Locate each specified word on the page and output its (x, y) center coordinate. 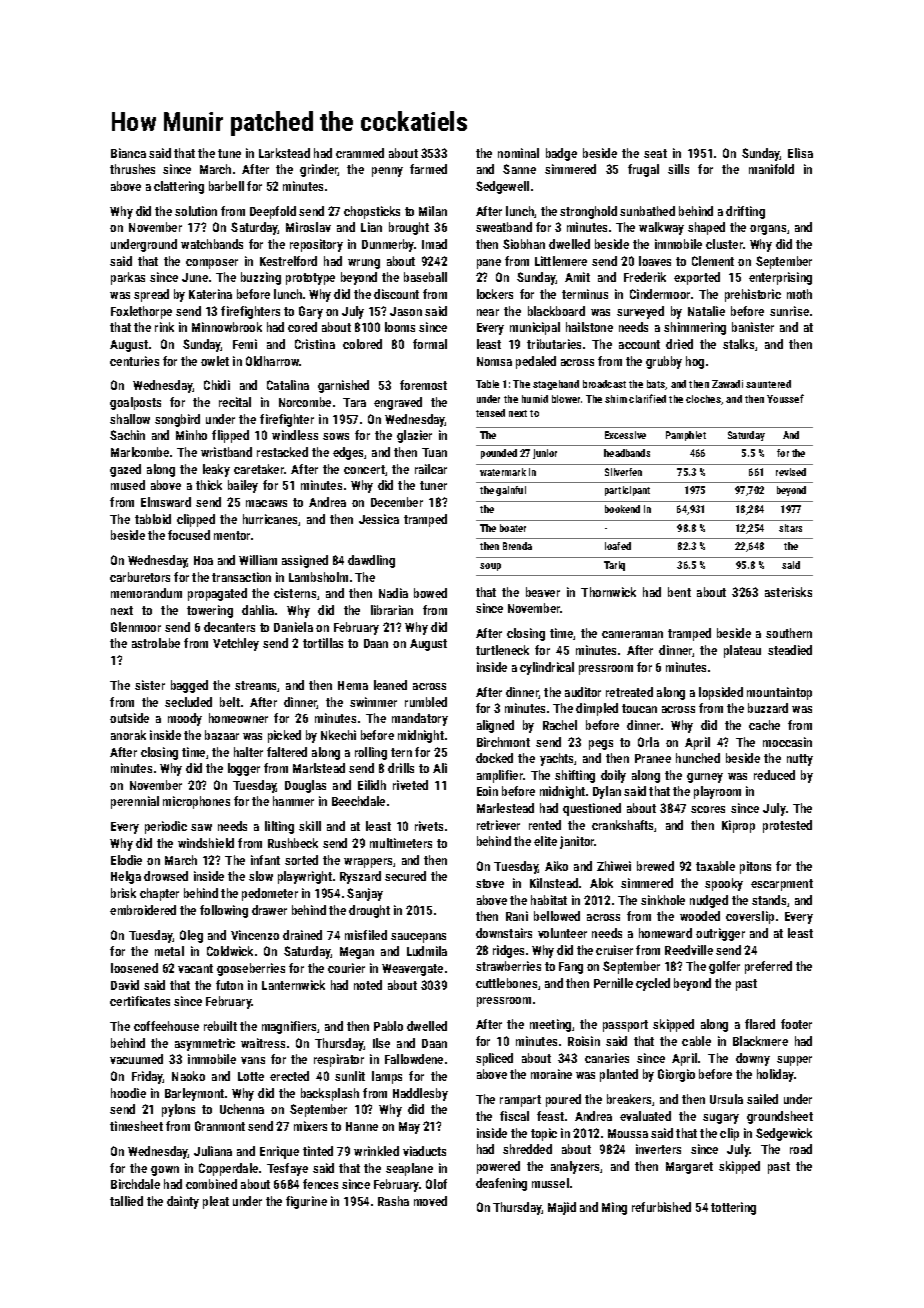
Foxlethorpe (141, 312)
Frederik (645, 277)
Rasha (393, 1201)
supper (794, 1061)
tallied (126, 1201)
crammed (360, 153)
